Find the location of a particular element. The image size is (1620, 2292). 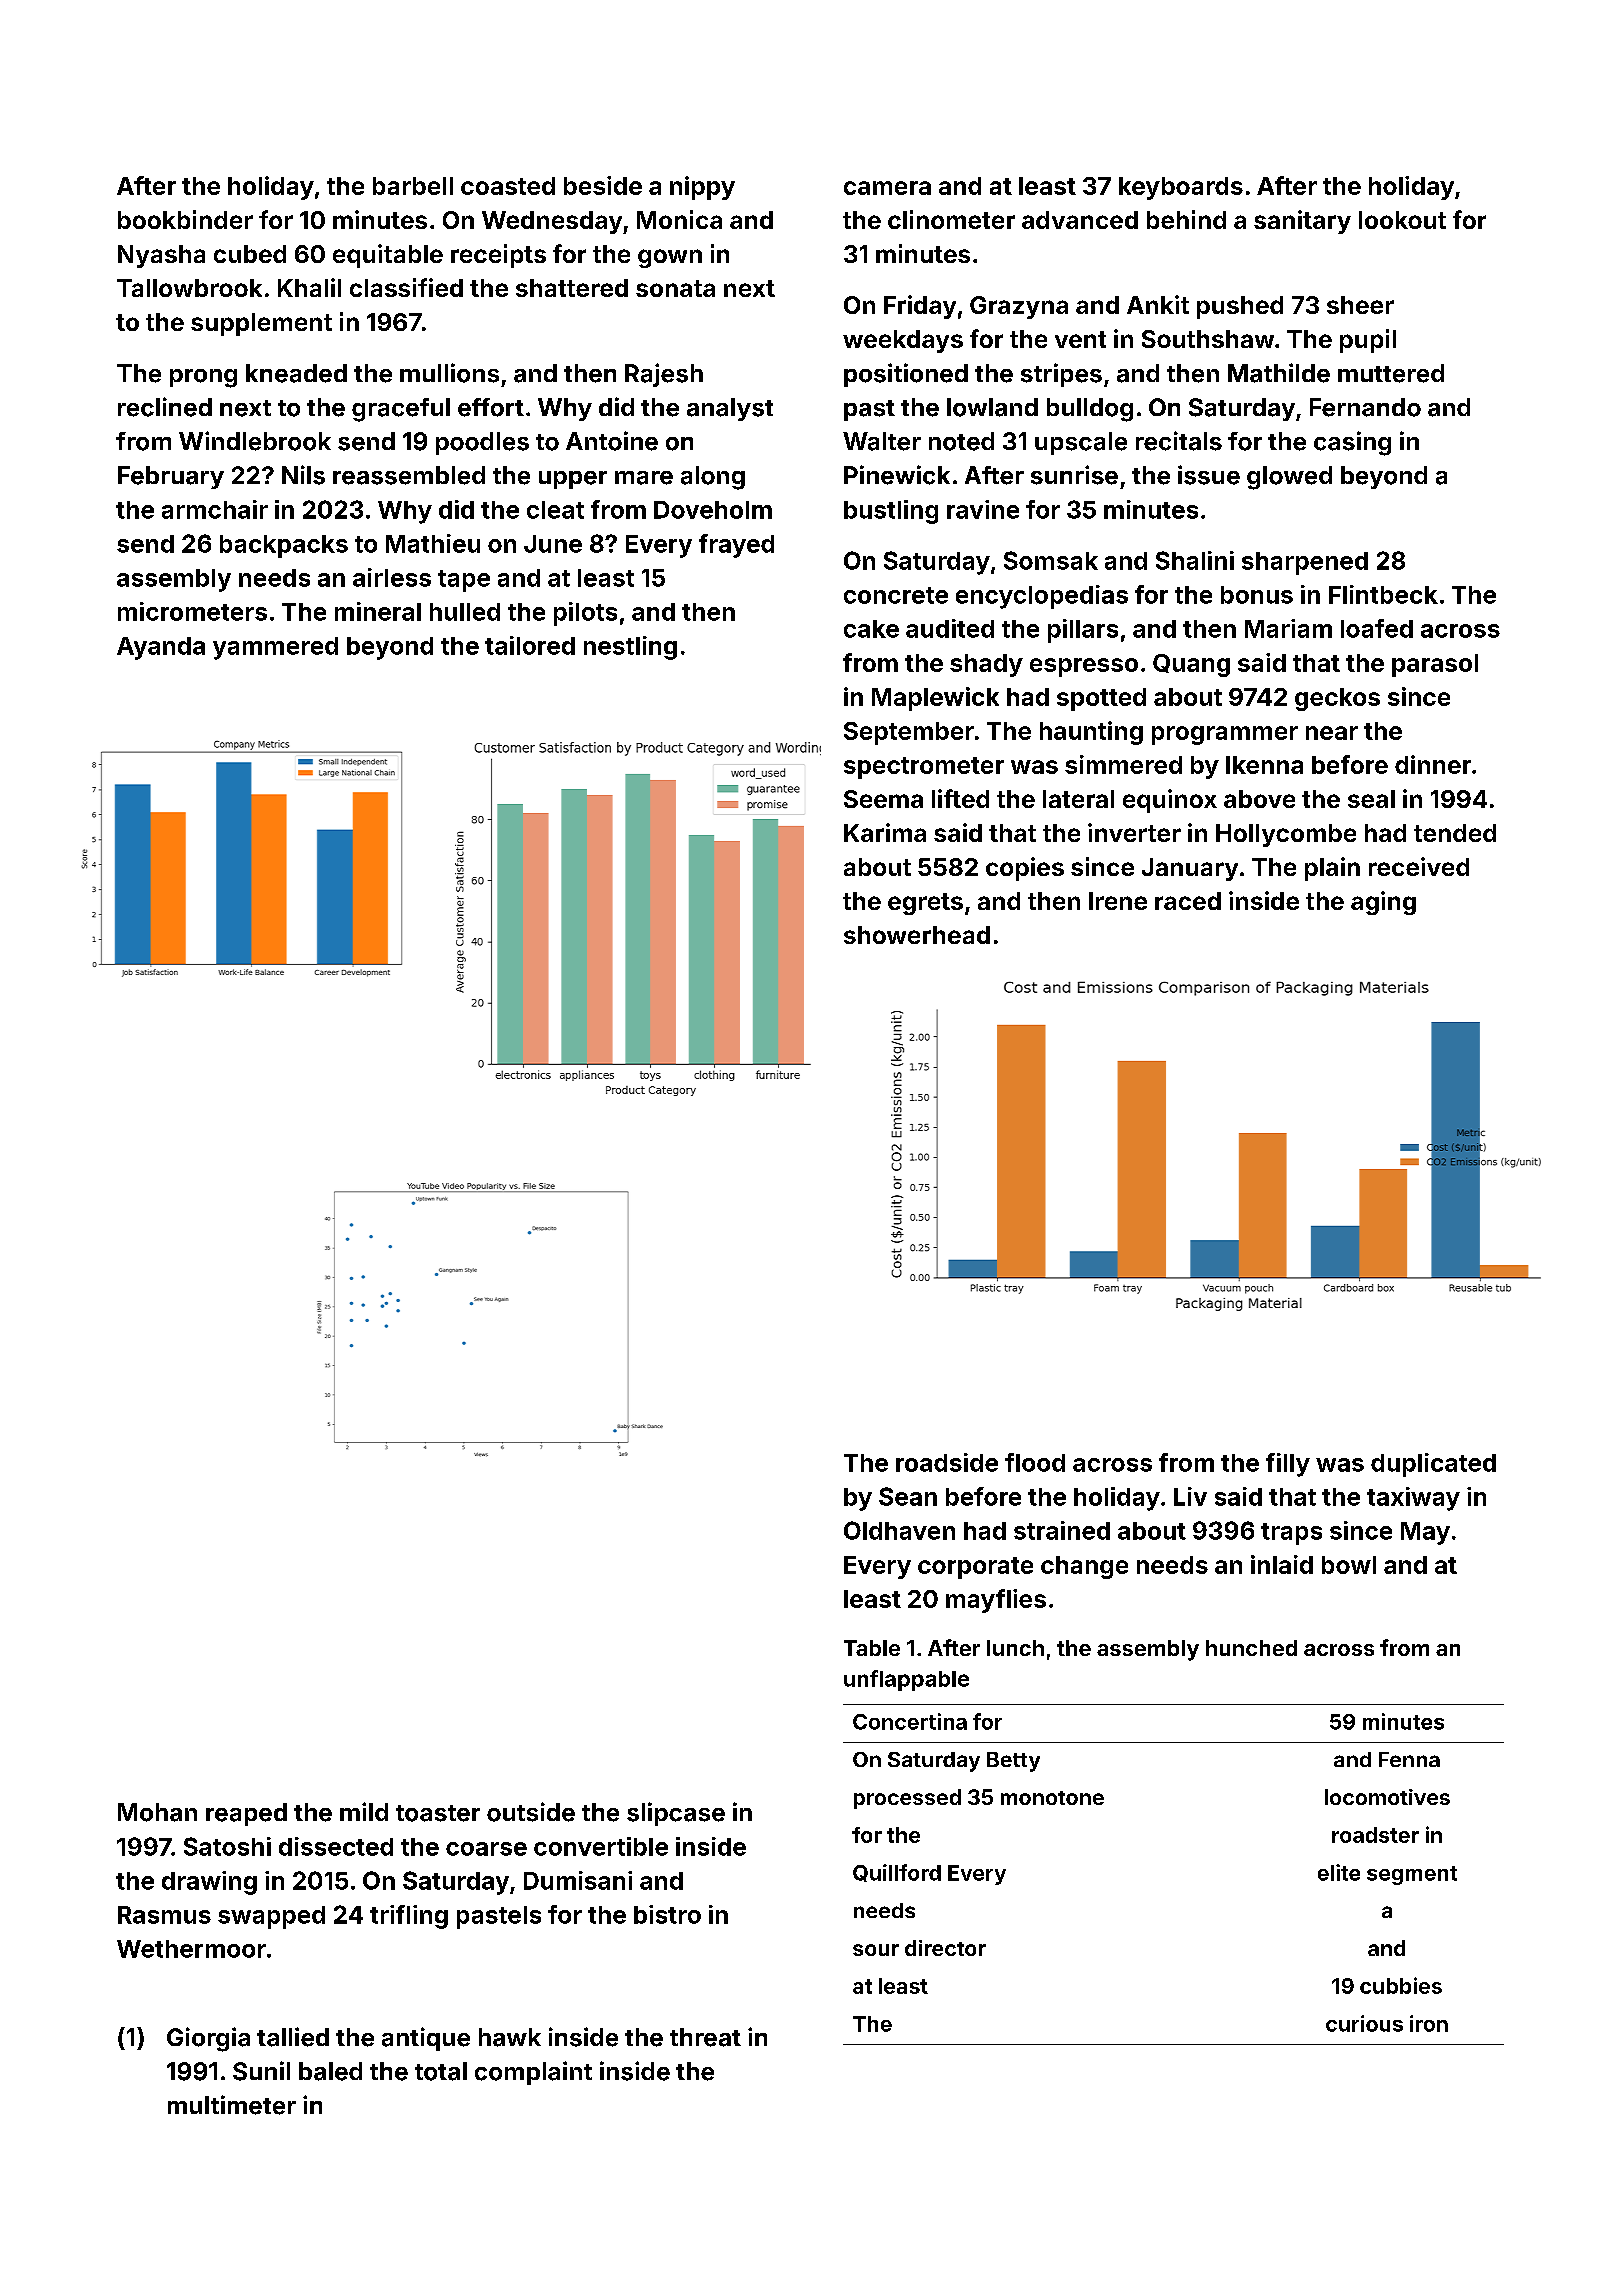

duplicated is located at coordinates (1433, 1465).
